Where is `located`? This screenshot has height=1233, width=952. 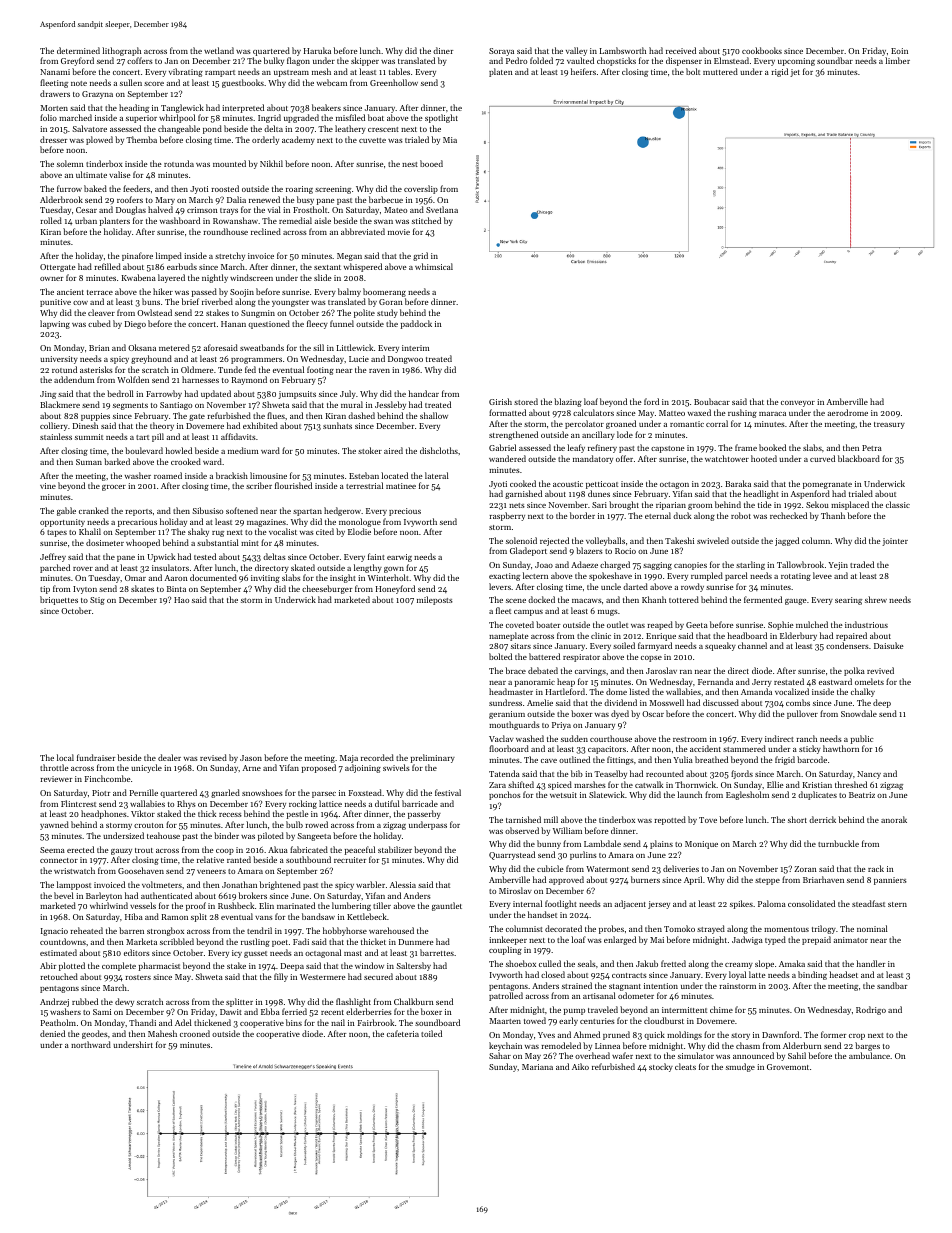
located is located at coordinates (394, 475).
